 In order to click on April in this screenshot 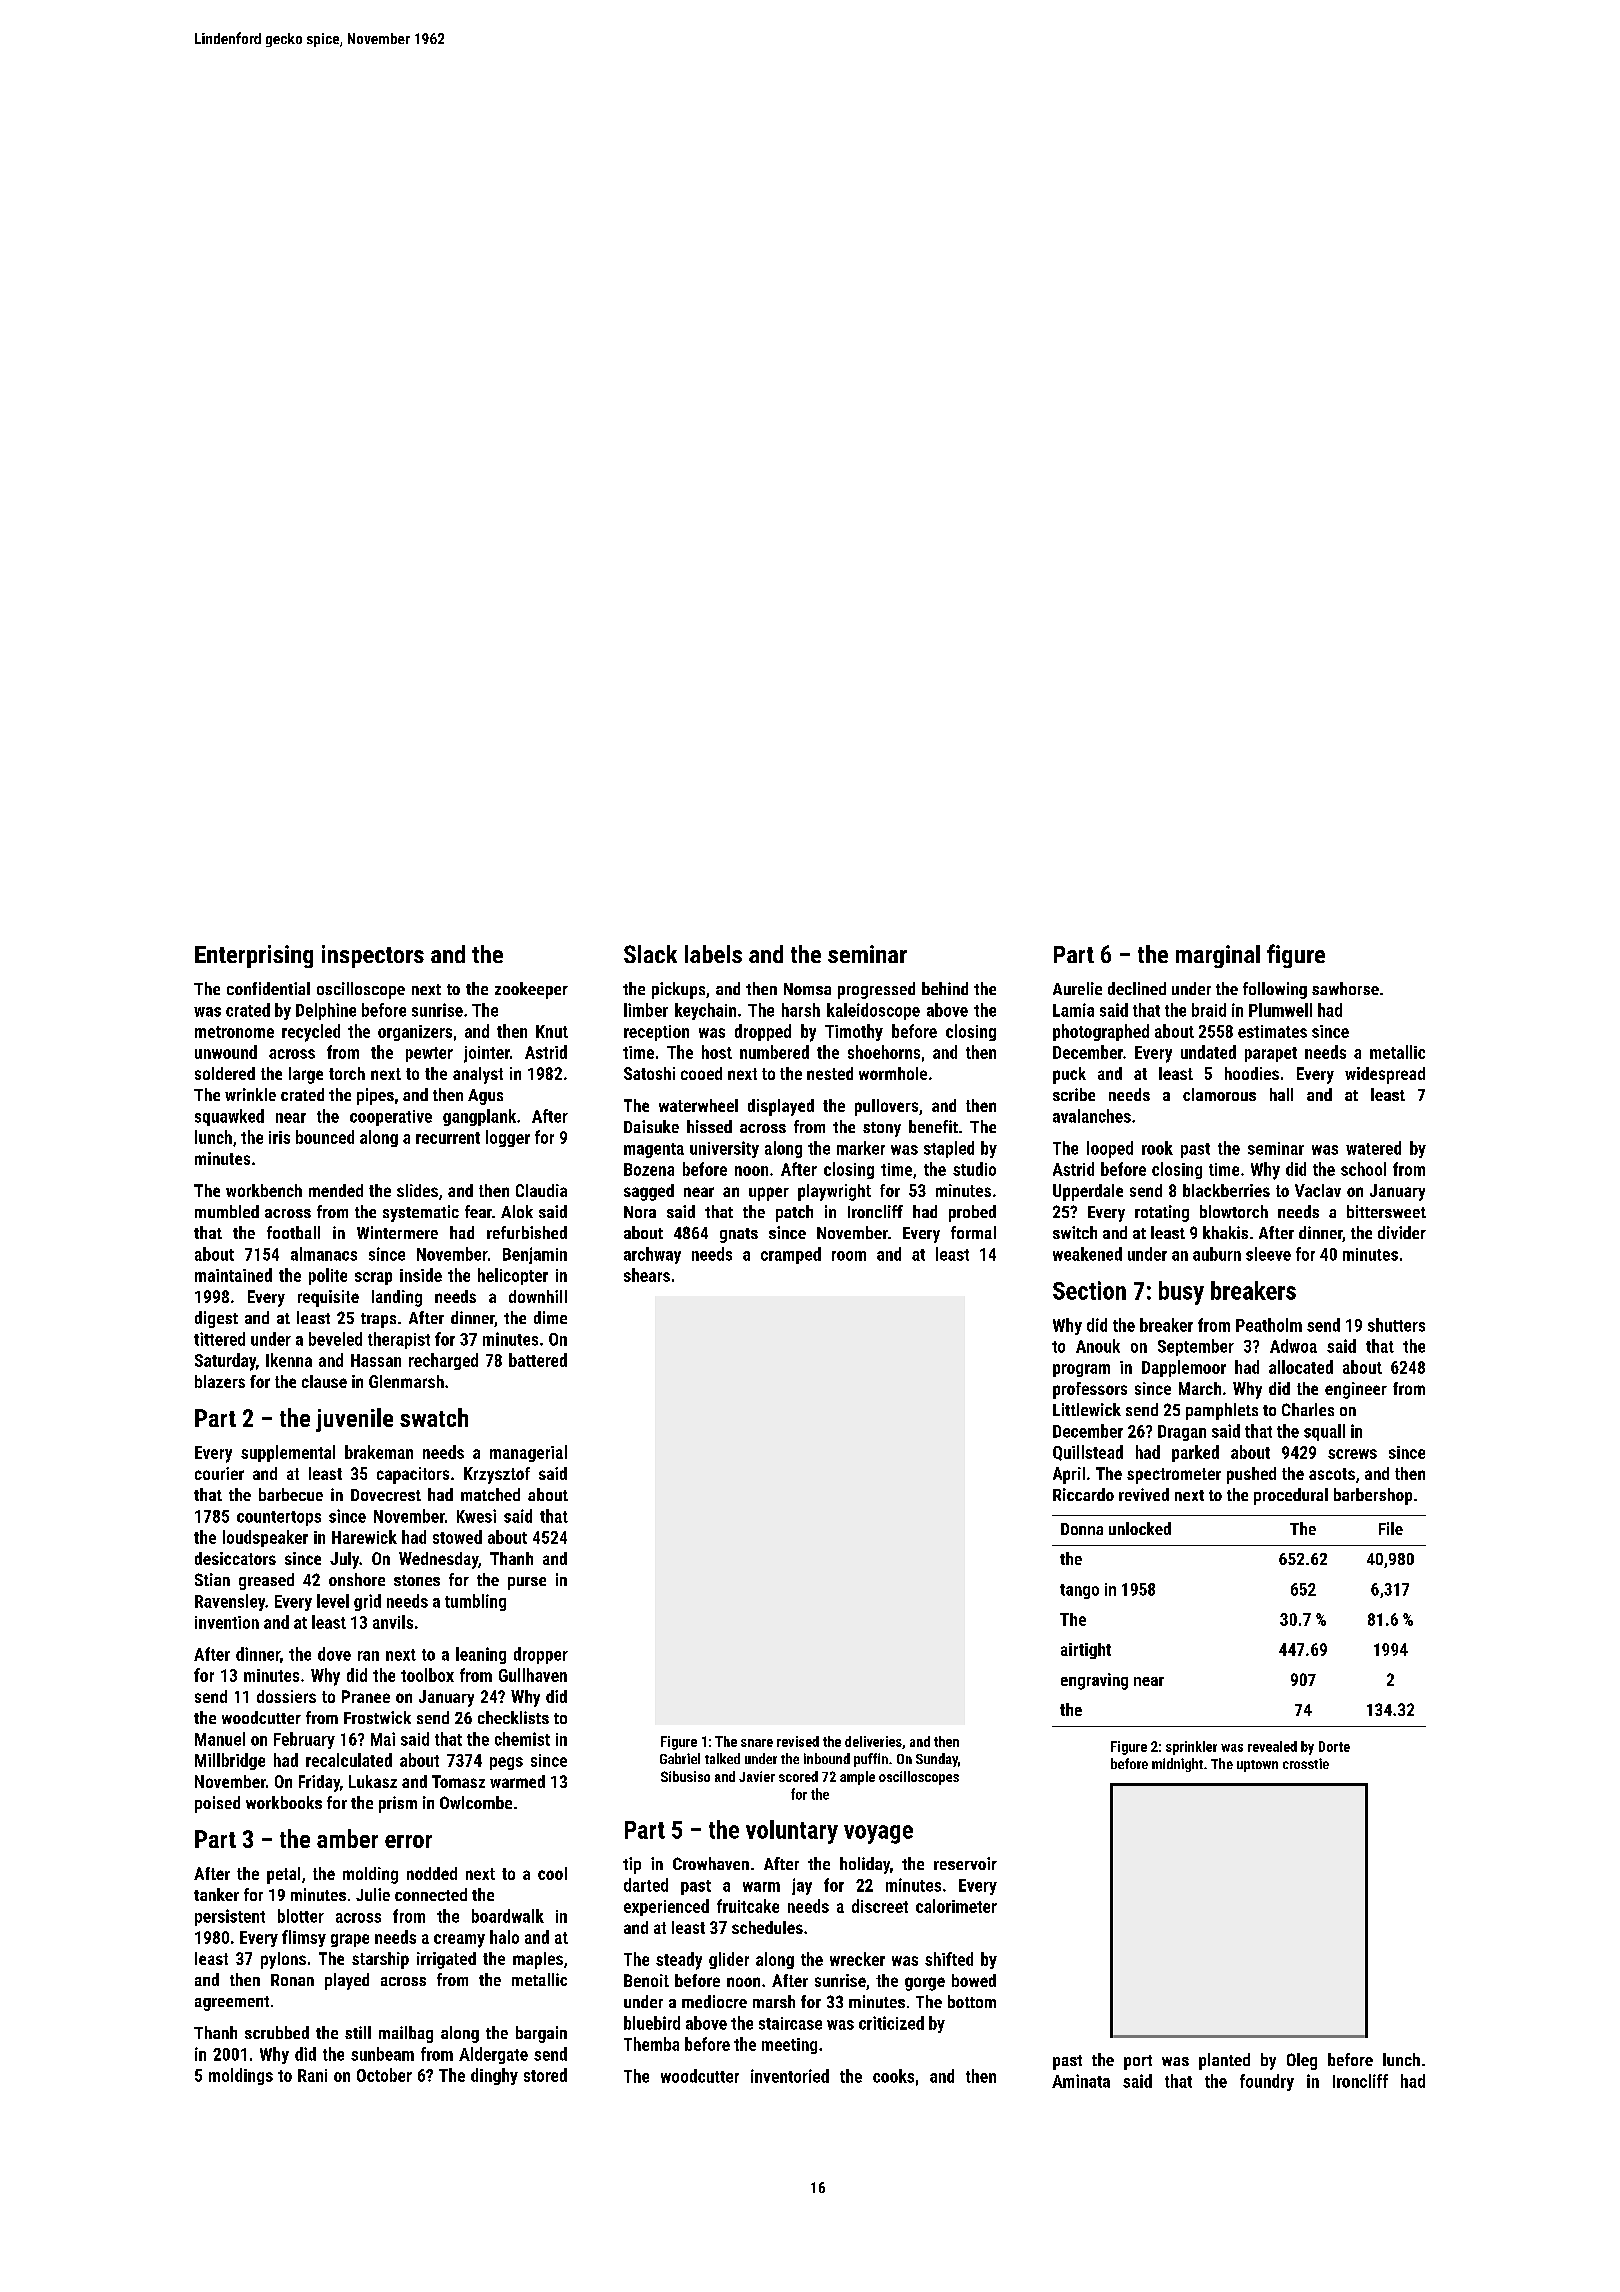, I will do `click(1069, 1475)`.
